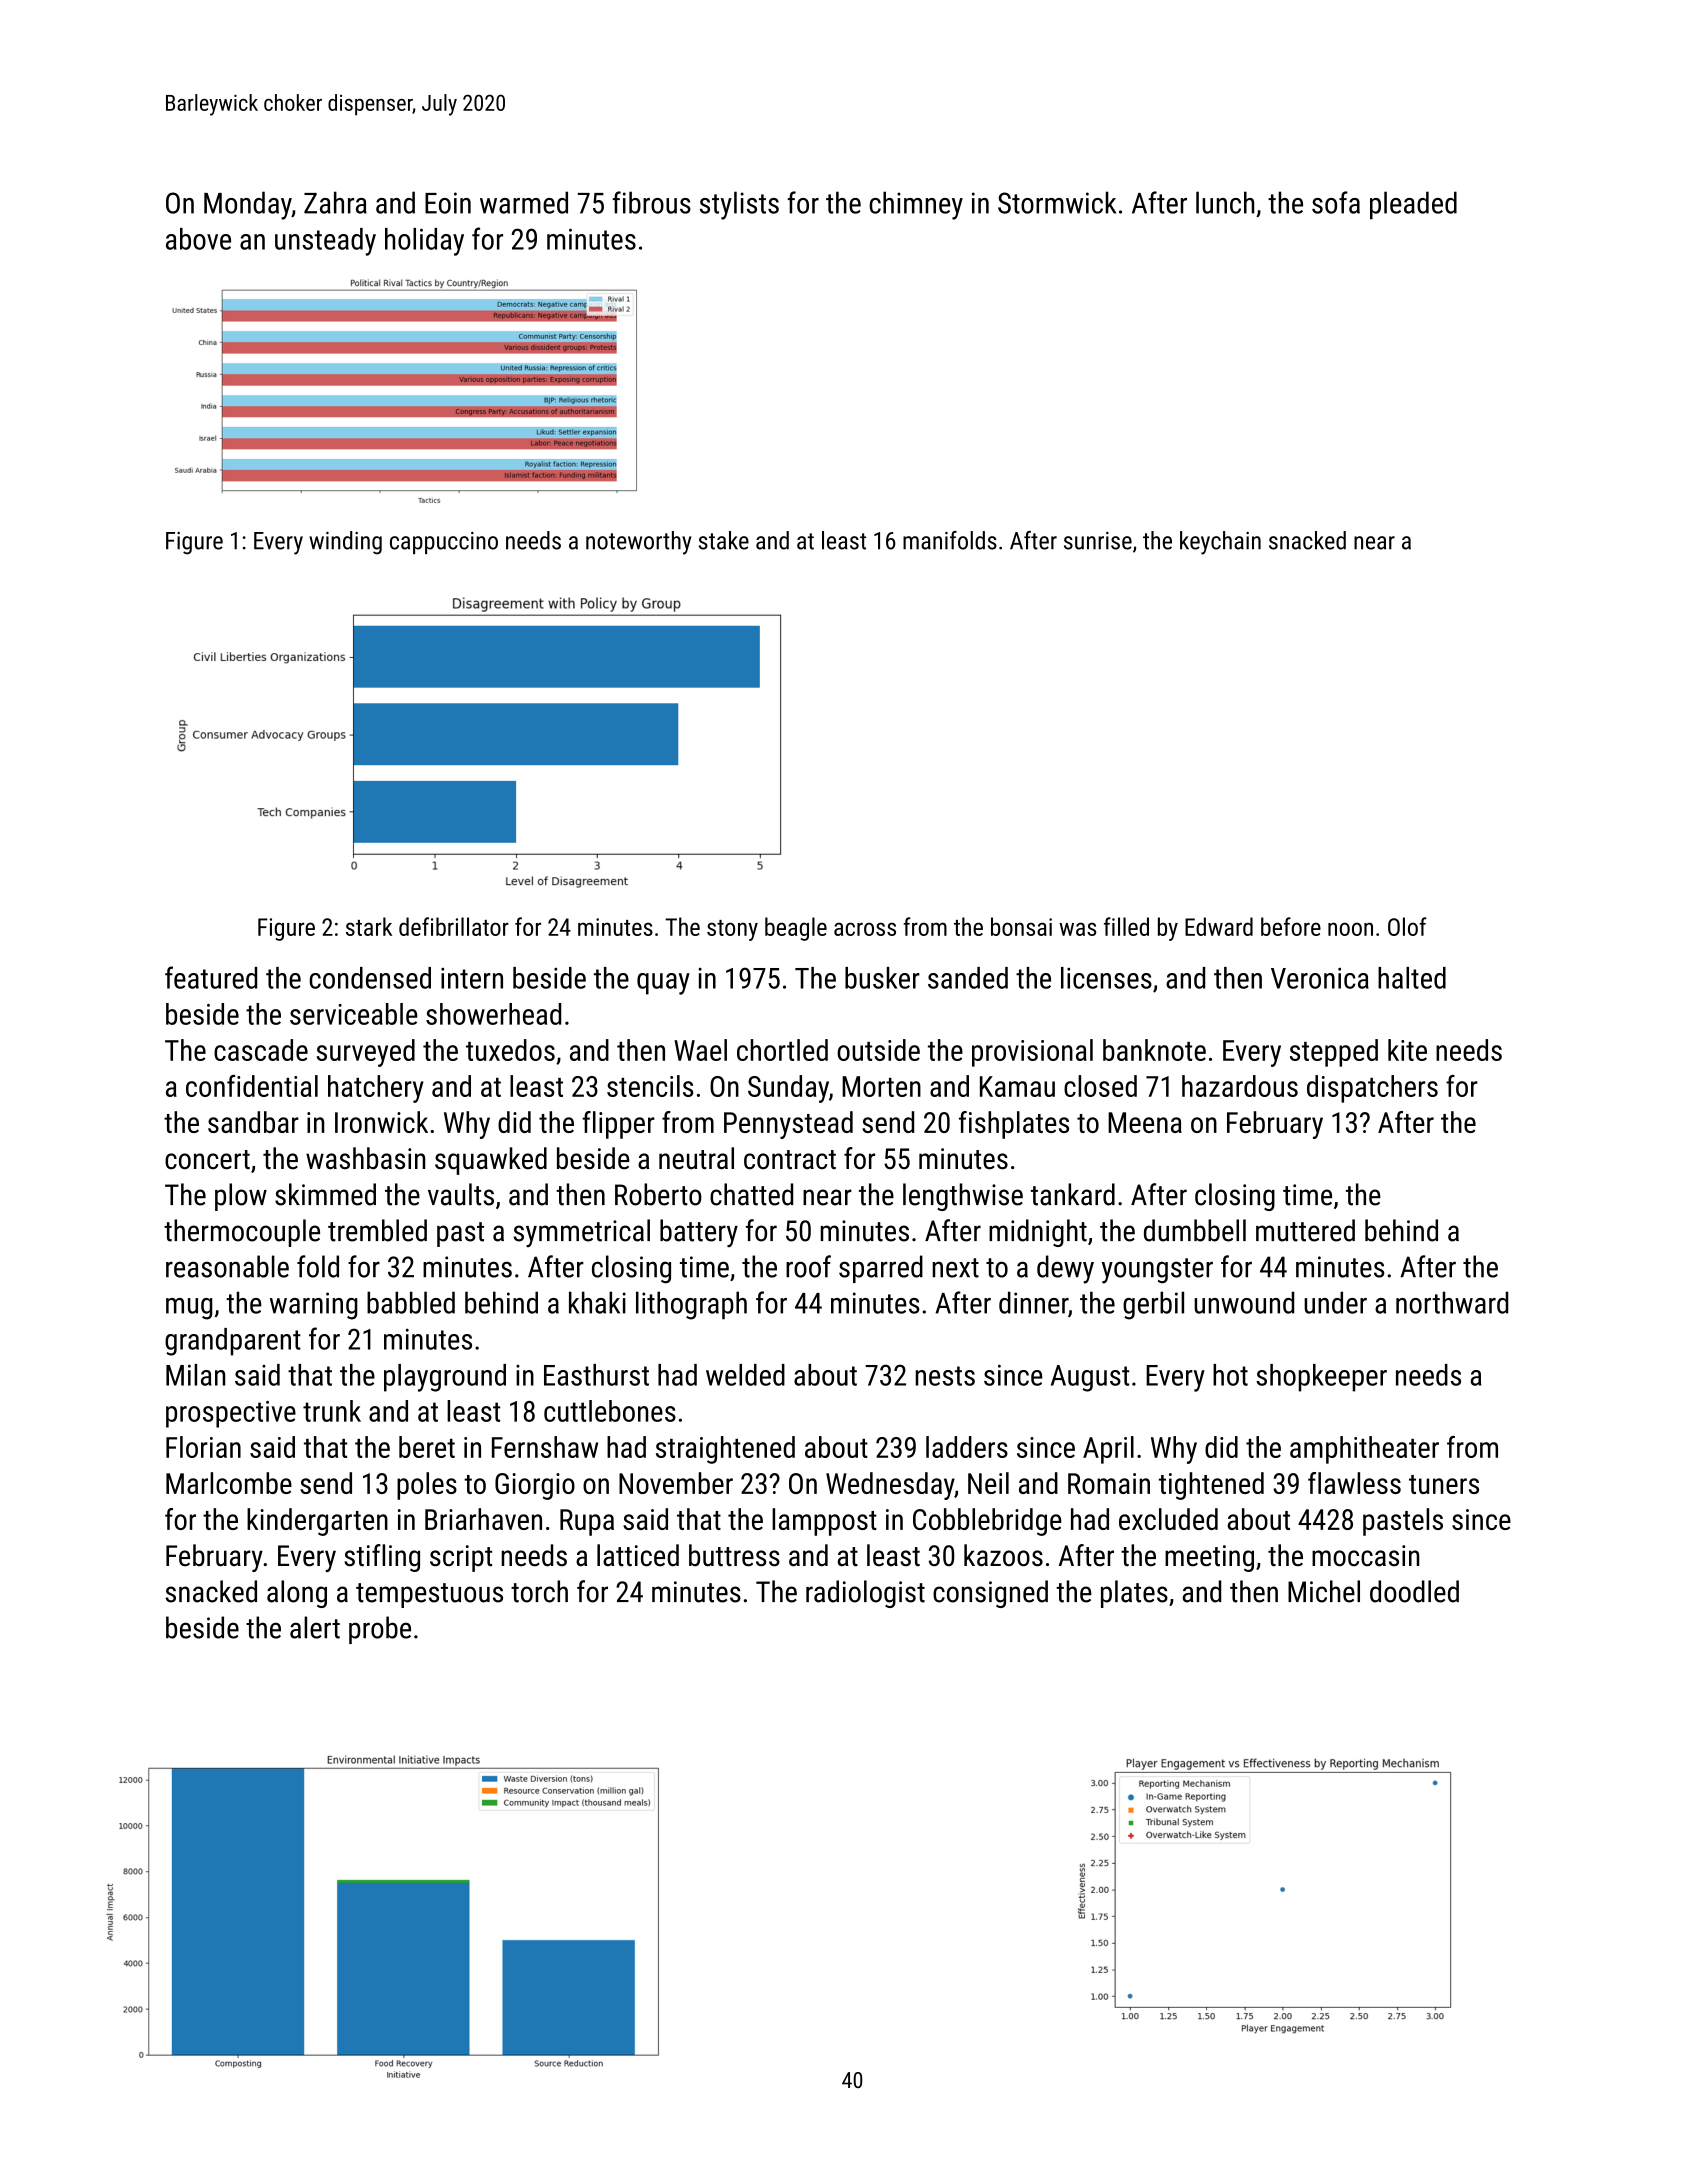  Describe the element at coordinates (878, 1050) in the screenshot. I see `outside` at that location.
